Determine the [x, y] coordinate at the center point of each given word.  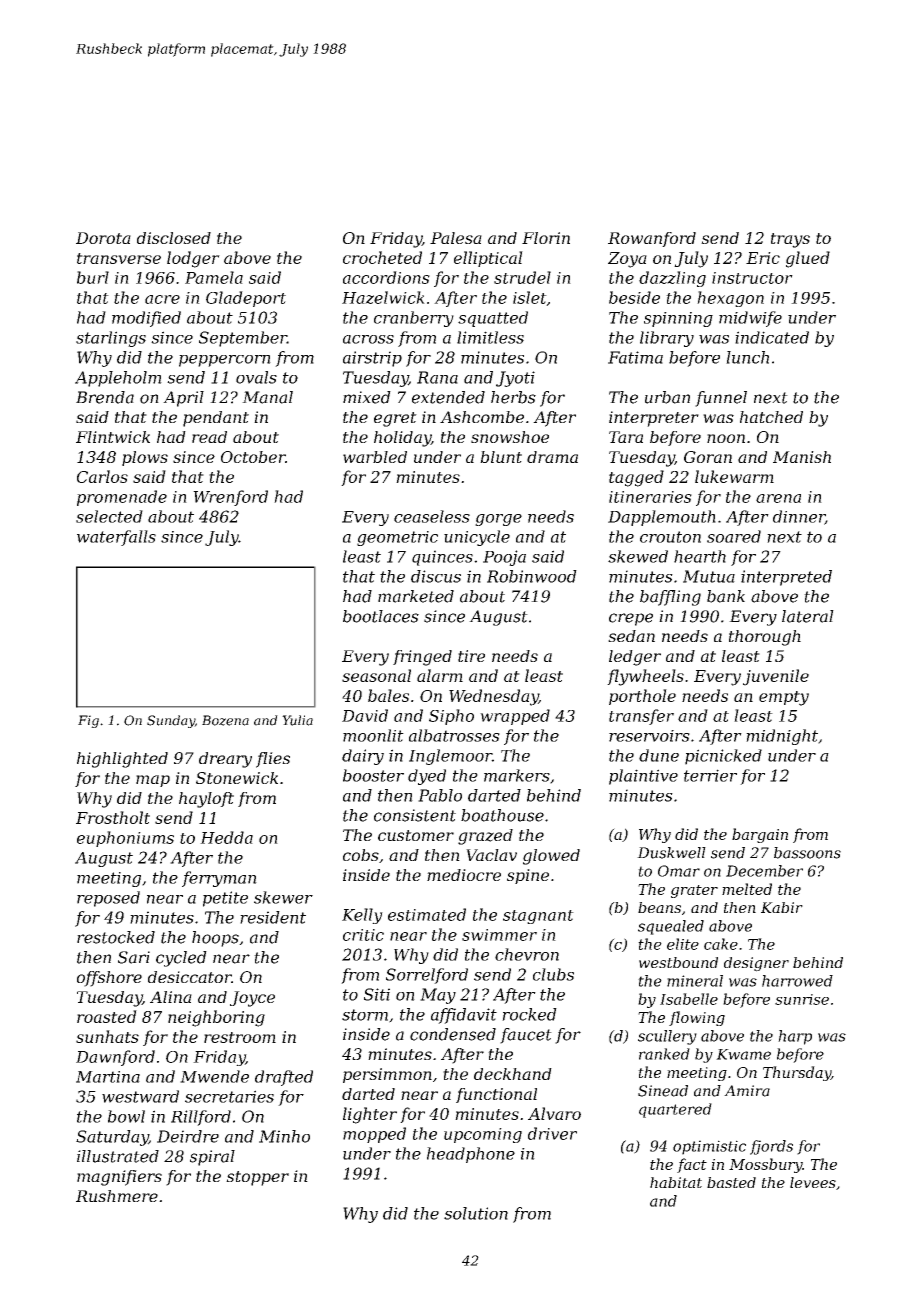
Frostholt [113, 817]
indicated [772, 337]
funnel [721, 399]
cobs [361, 855]
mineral [695, 981]
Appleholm [118, 379]
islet [530, 298]
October [253, 457]
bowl [126, 1116]
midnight [782, 737]
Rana [437, 377]
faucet [526, 1036]
